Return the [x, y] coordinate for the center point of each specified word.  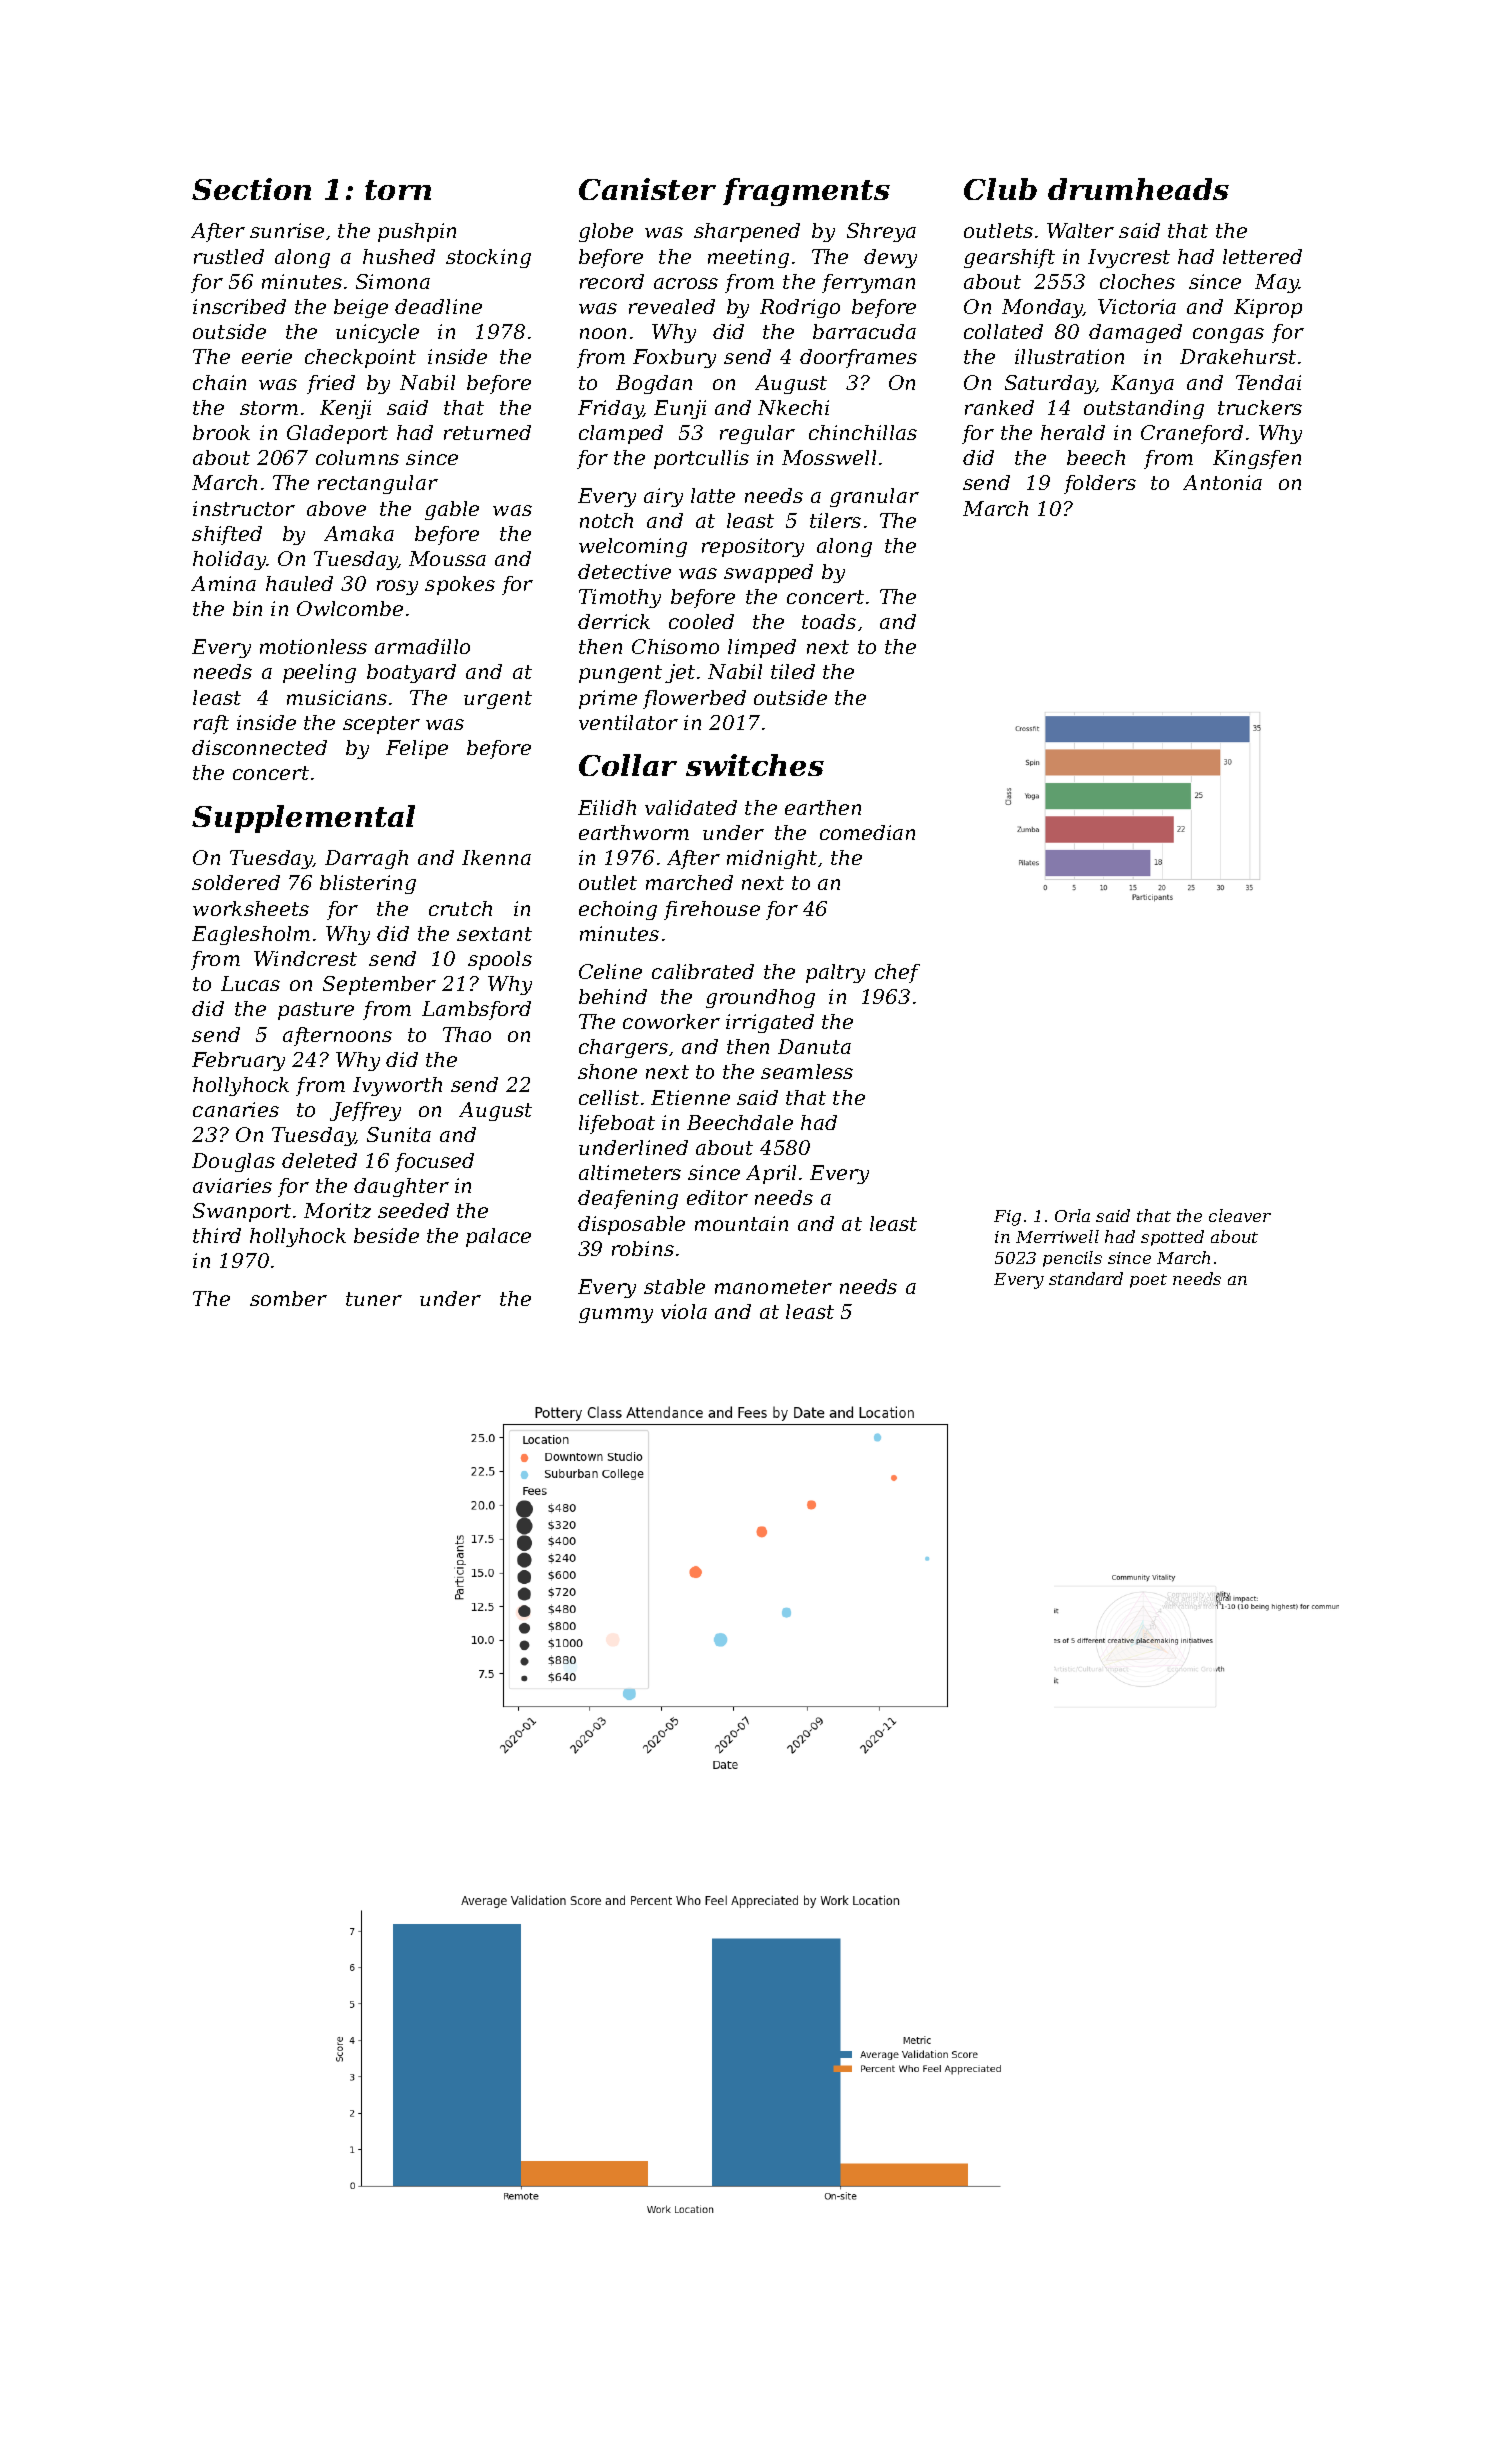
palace [498, 1237]
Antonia [1222, 482]
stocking [488, 258]
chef [897, 973]
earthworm [634, 832]
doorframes [858, 358]
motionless [313, 646]
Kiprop [1268, 308]
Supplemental [303, 819]
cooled [701, 621]
